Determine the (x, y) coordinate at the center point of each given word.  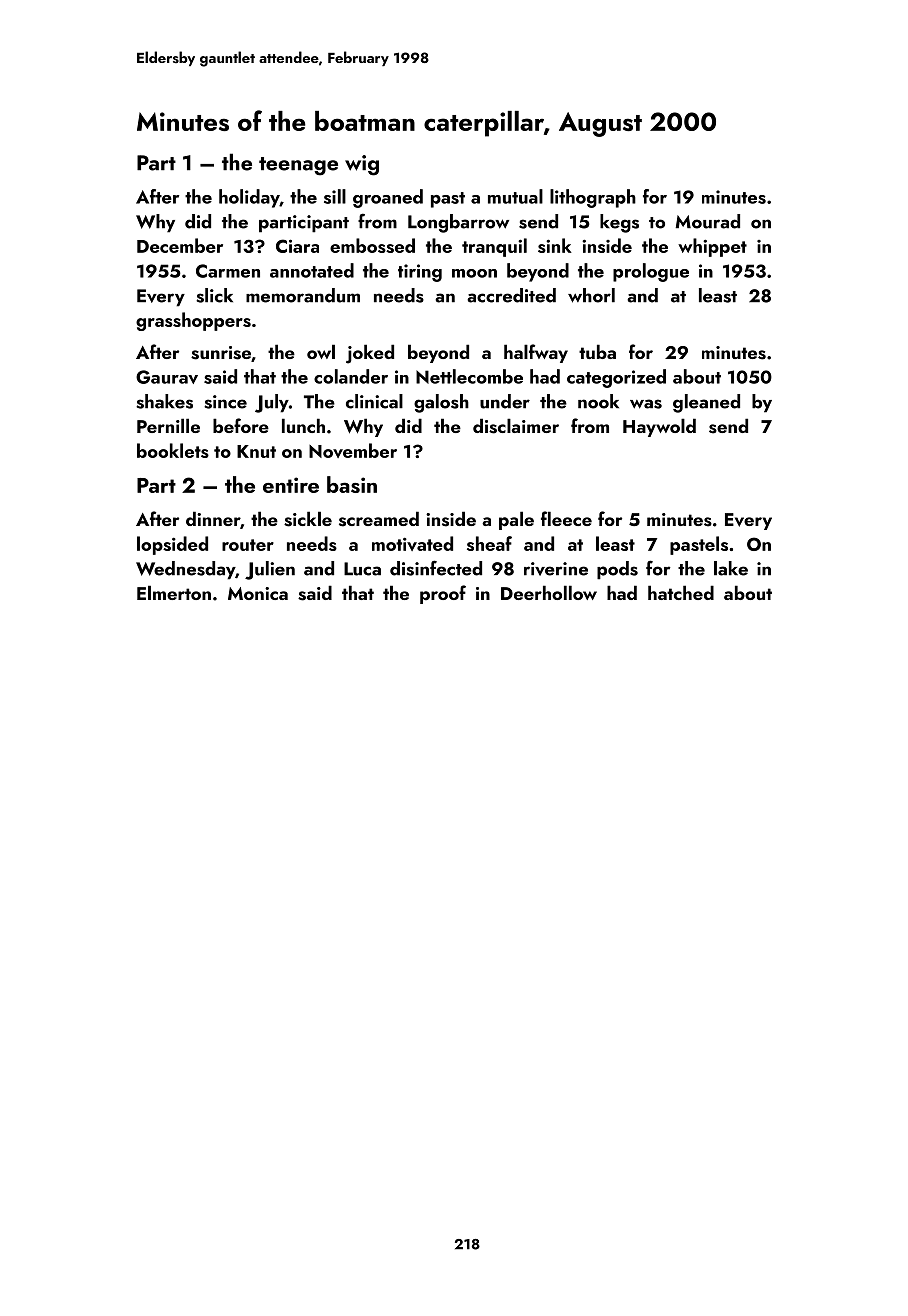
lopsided (172, 545)
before (241, 425)
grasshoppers (193, 321)
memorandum (303, 295)
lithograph (593, 198)
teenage (298, 166)
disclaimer (516, 426)
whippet (712, 247)
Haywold (659, 427)
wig (362, 165)
